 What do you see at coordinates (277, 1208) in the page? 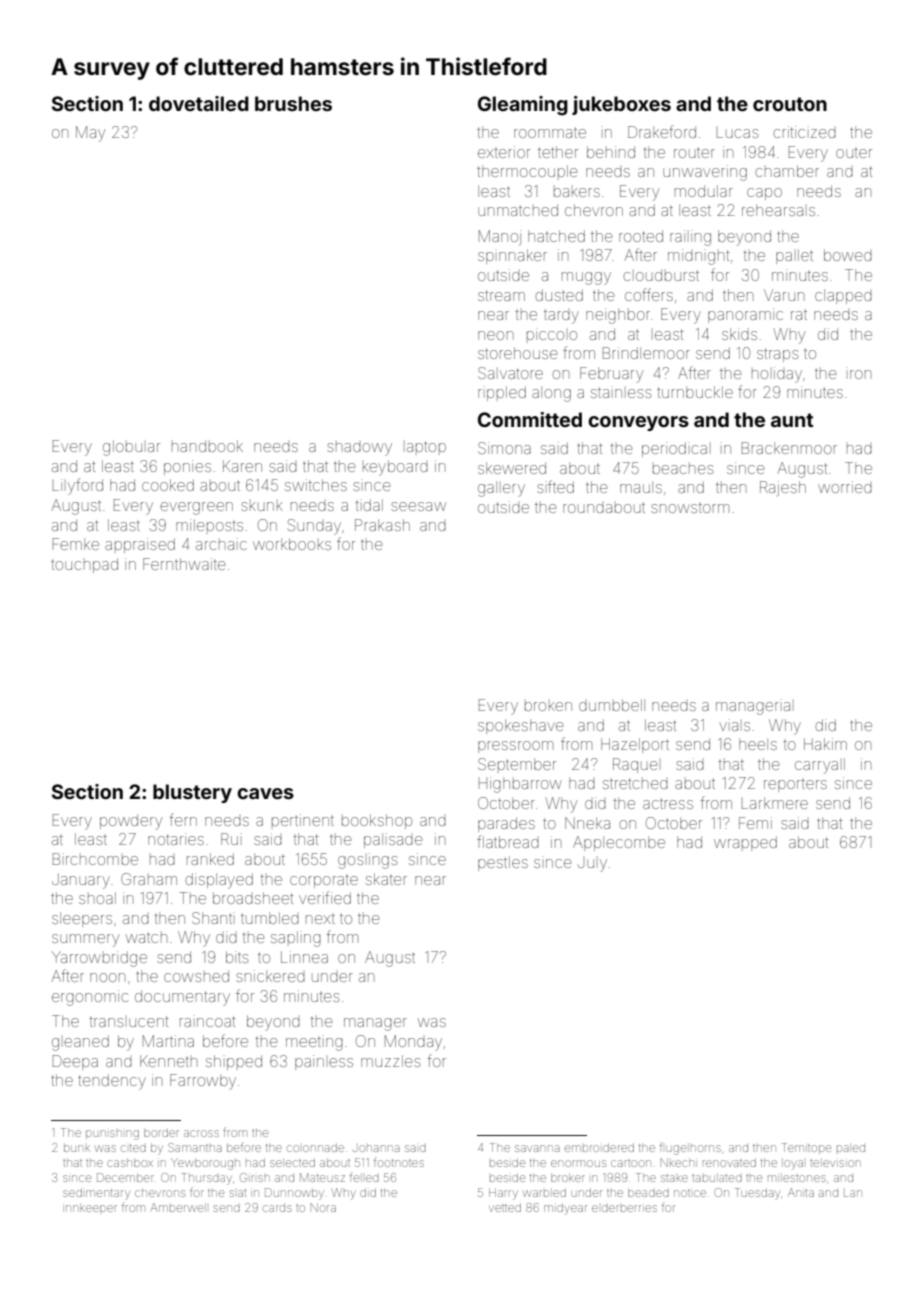
I see `cards` at bounding box center [277, 1208].
